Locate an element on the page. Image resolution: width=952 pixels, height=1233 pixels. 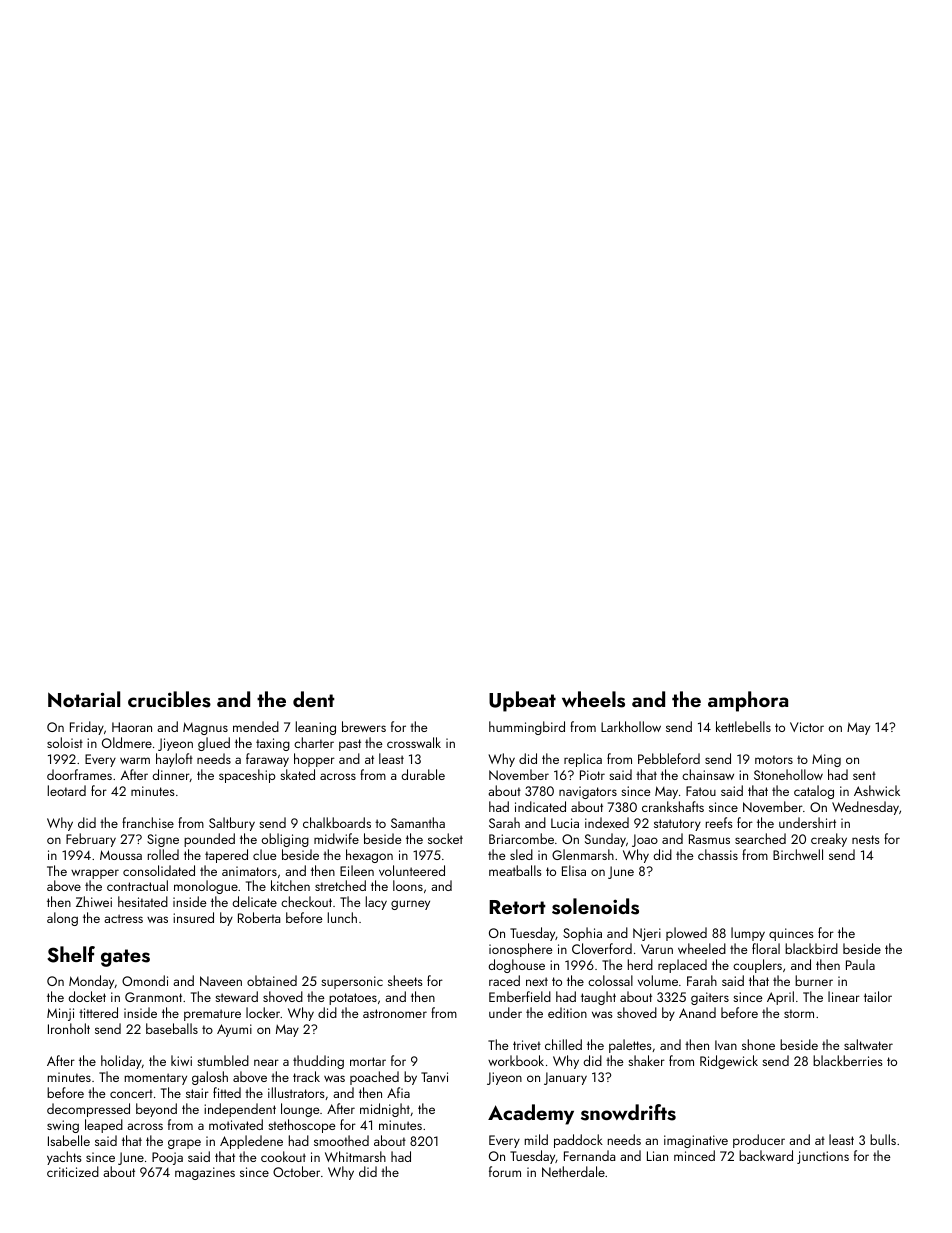
palettes is located at coordinates (630, 1046).
